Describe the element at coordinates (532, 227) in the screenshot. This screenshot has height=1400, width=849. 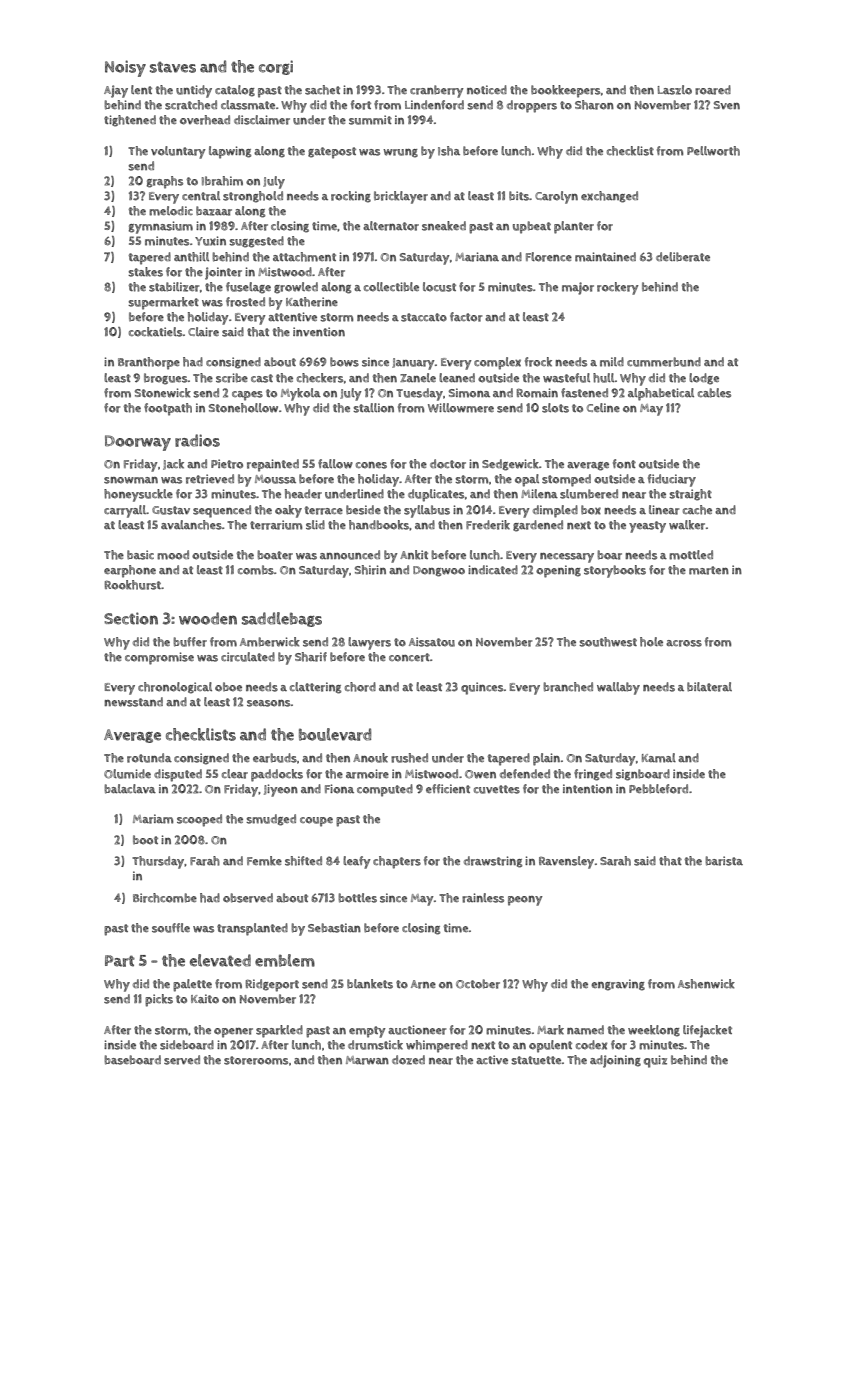
I see `upbeat` at that location.
